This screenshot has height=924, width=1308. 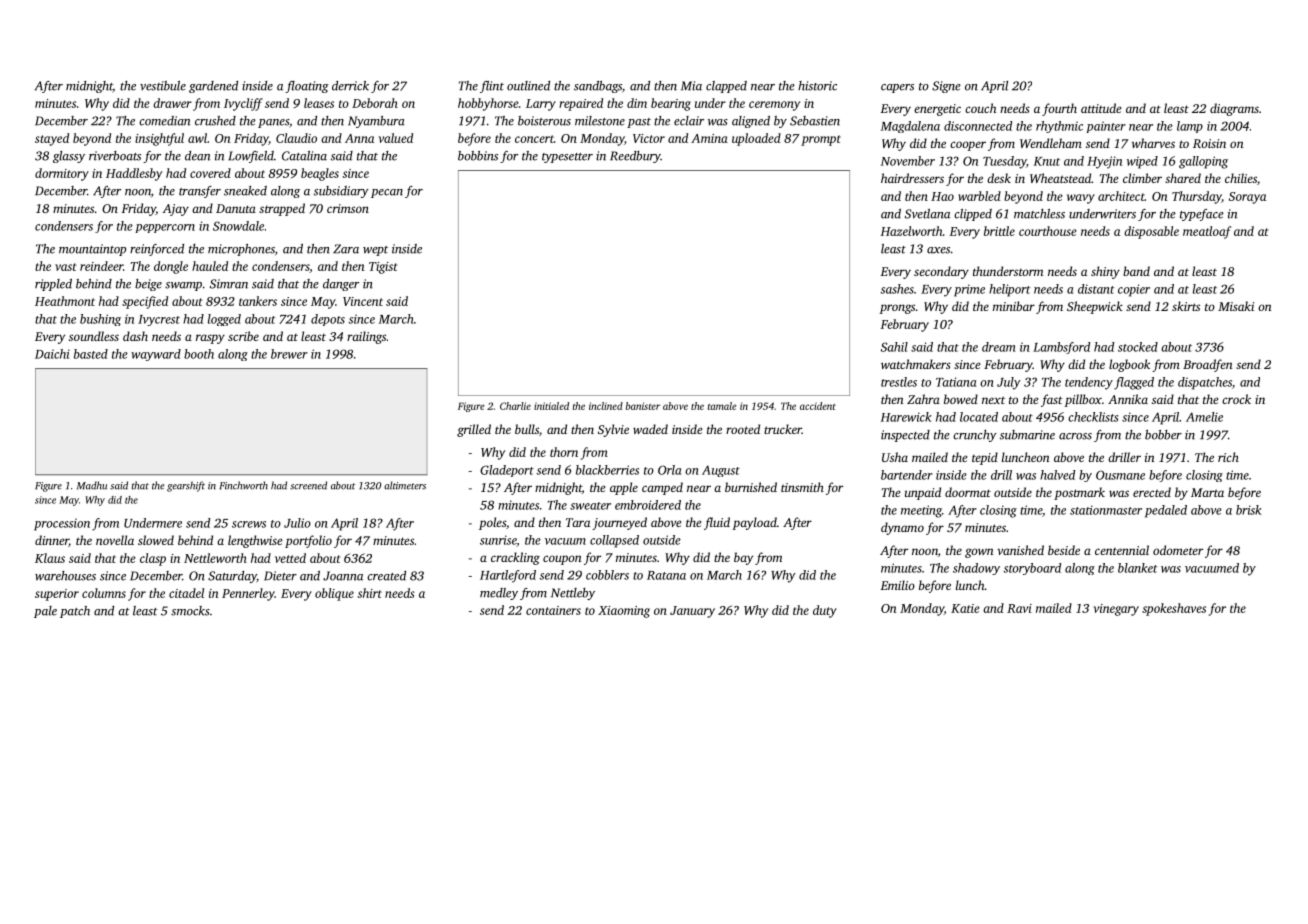 I want to click on attitude, so click(x=1101, y=108).
